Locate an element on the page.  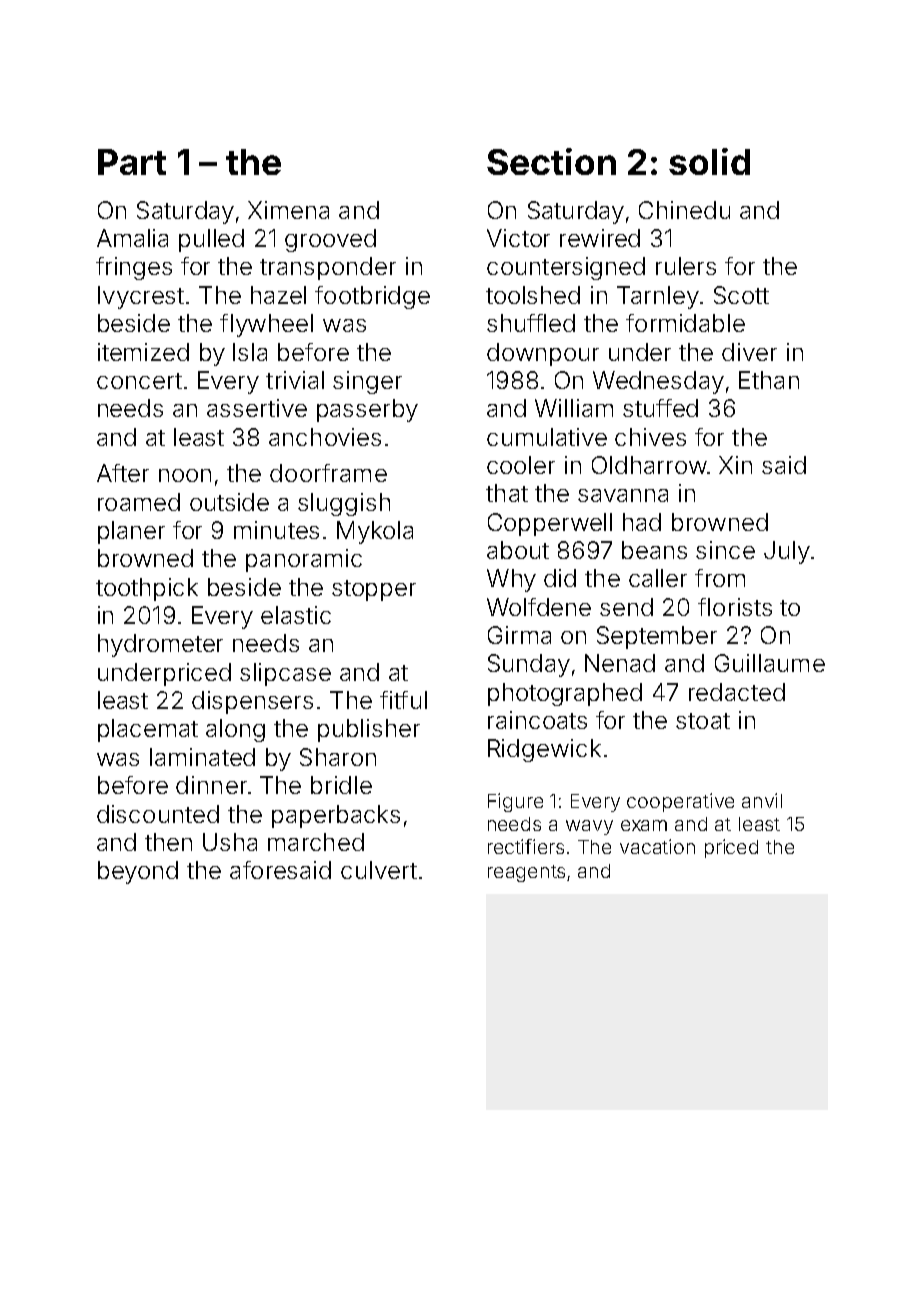
roamed is located at coordinates (139, 502).
